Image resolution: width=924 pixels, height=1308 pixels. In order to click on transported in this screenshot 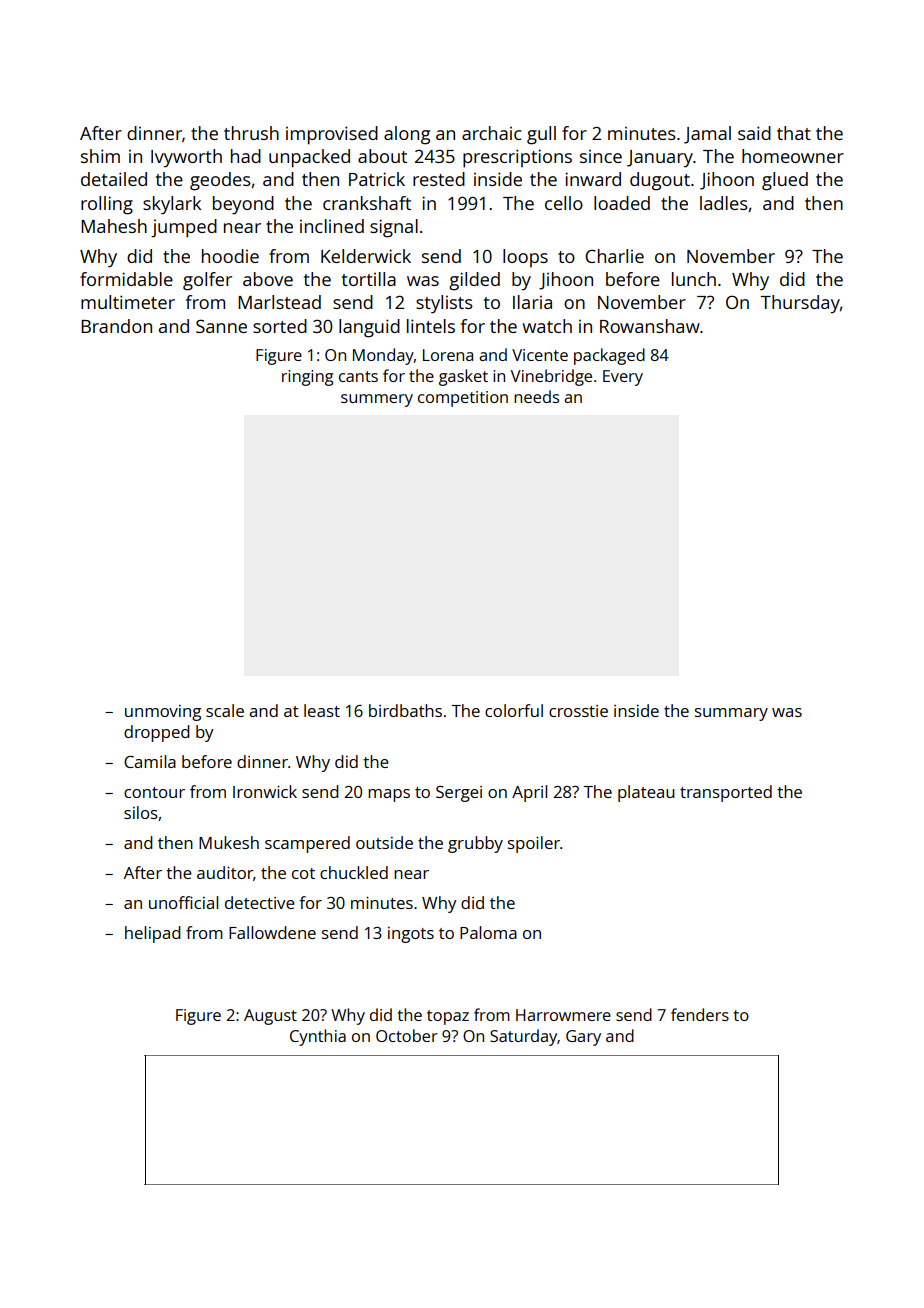, I will do `click(726, 793)`.
